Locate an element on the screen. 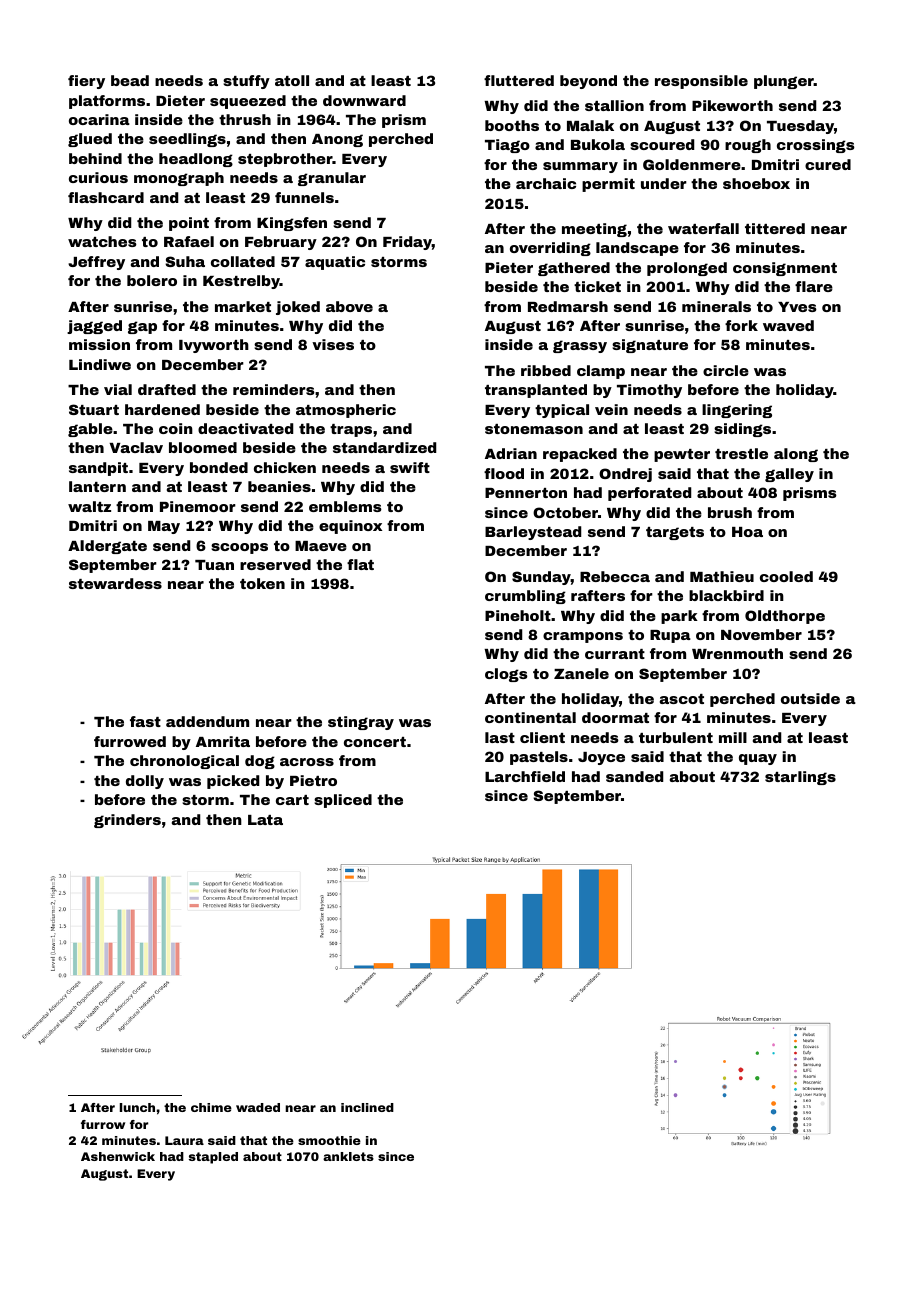 This screenshot has width=924, height=1314. beanies is located at coordinates (279, 486).
